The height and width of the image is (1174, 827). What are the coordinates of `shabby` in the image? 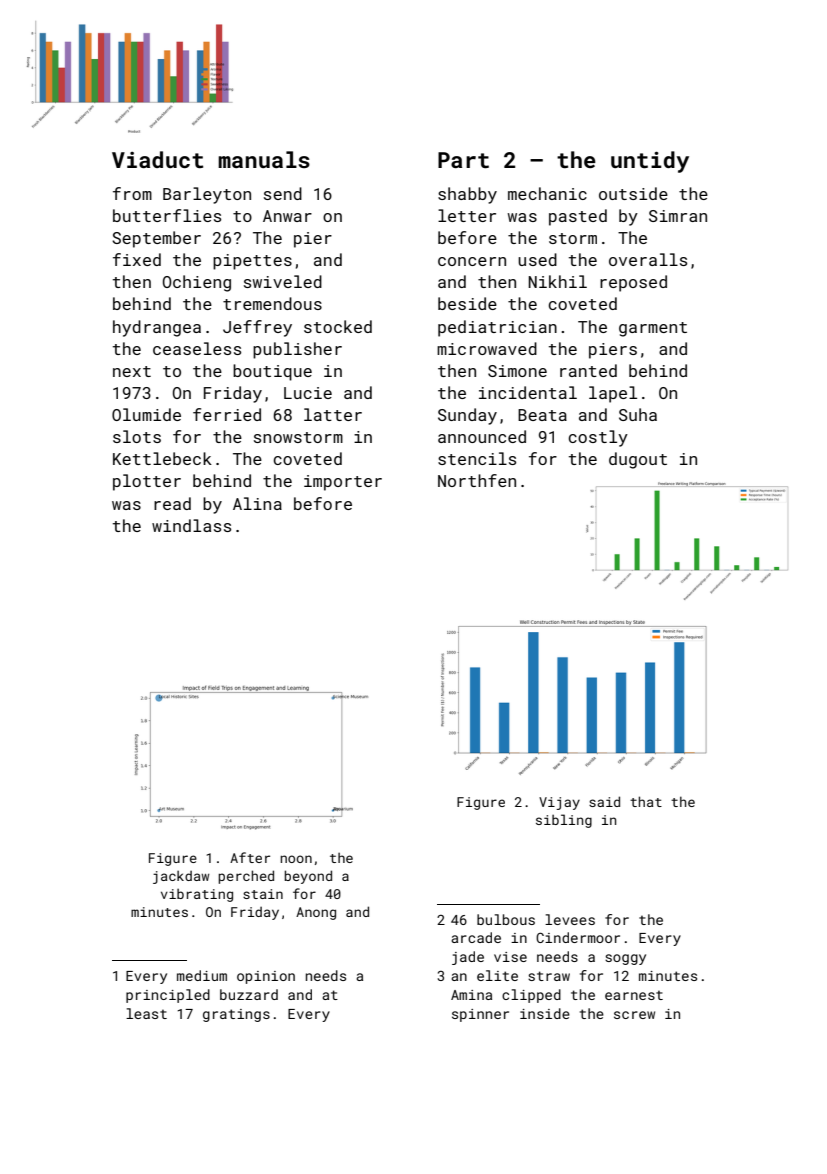 It's located at (467, 195).
